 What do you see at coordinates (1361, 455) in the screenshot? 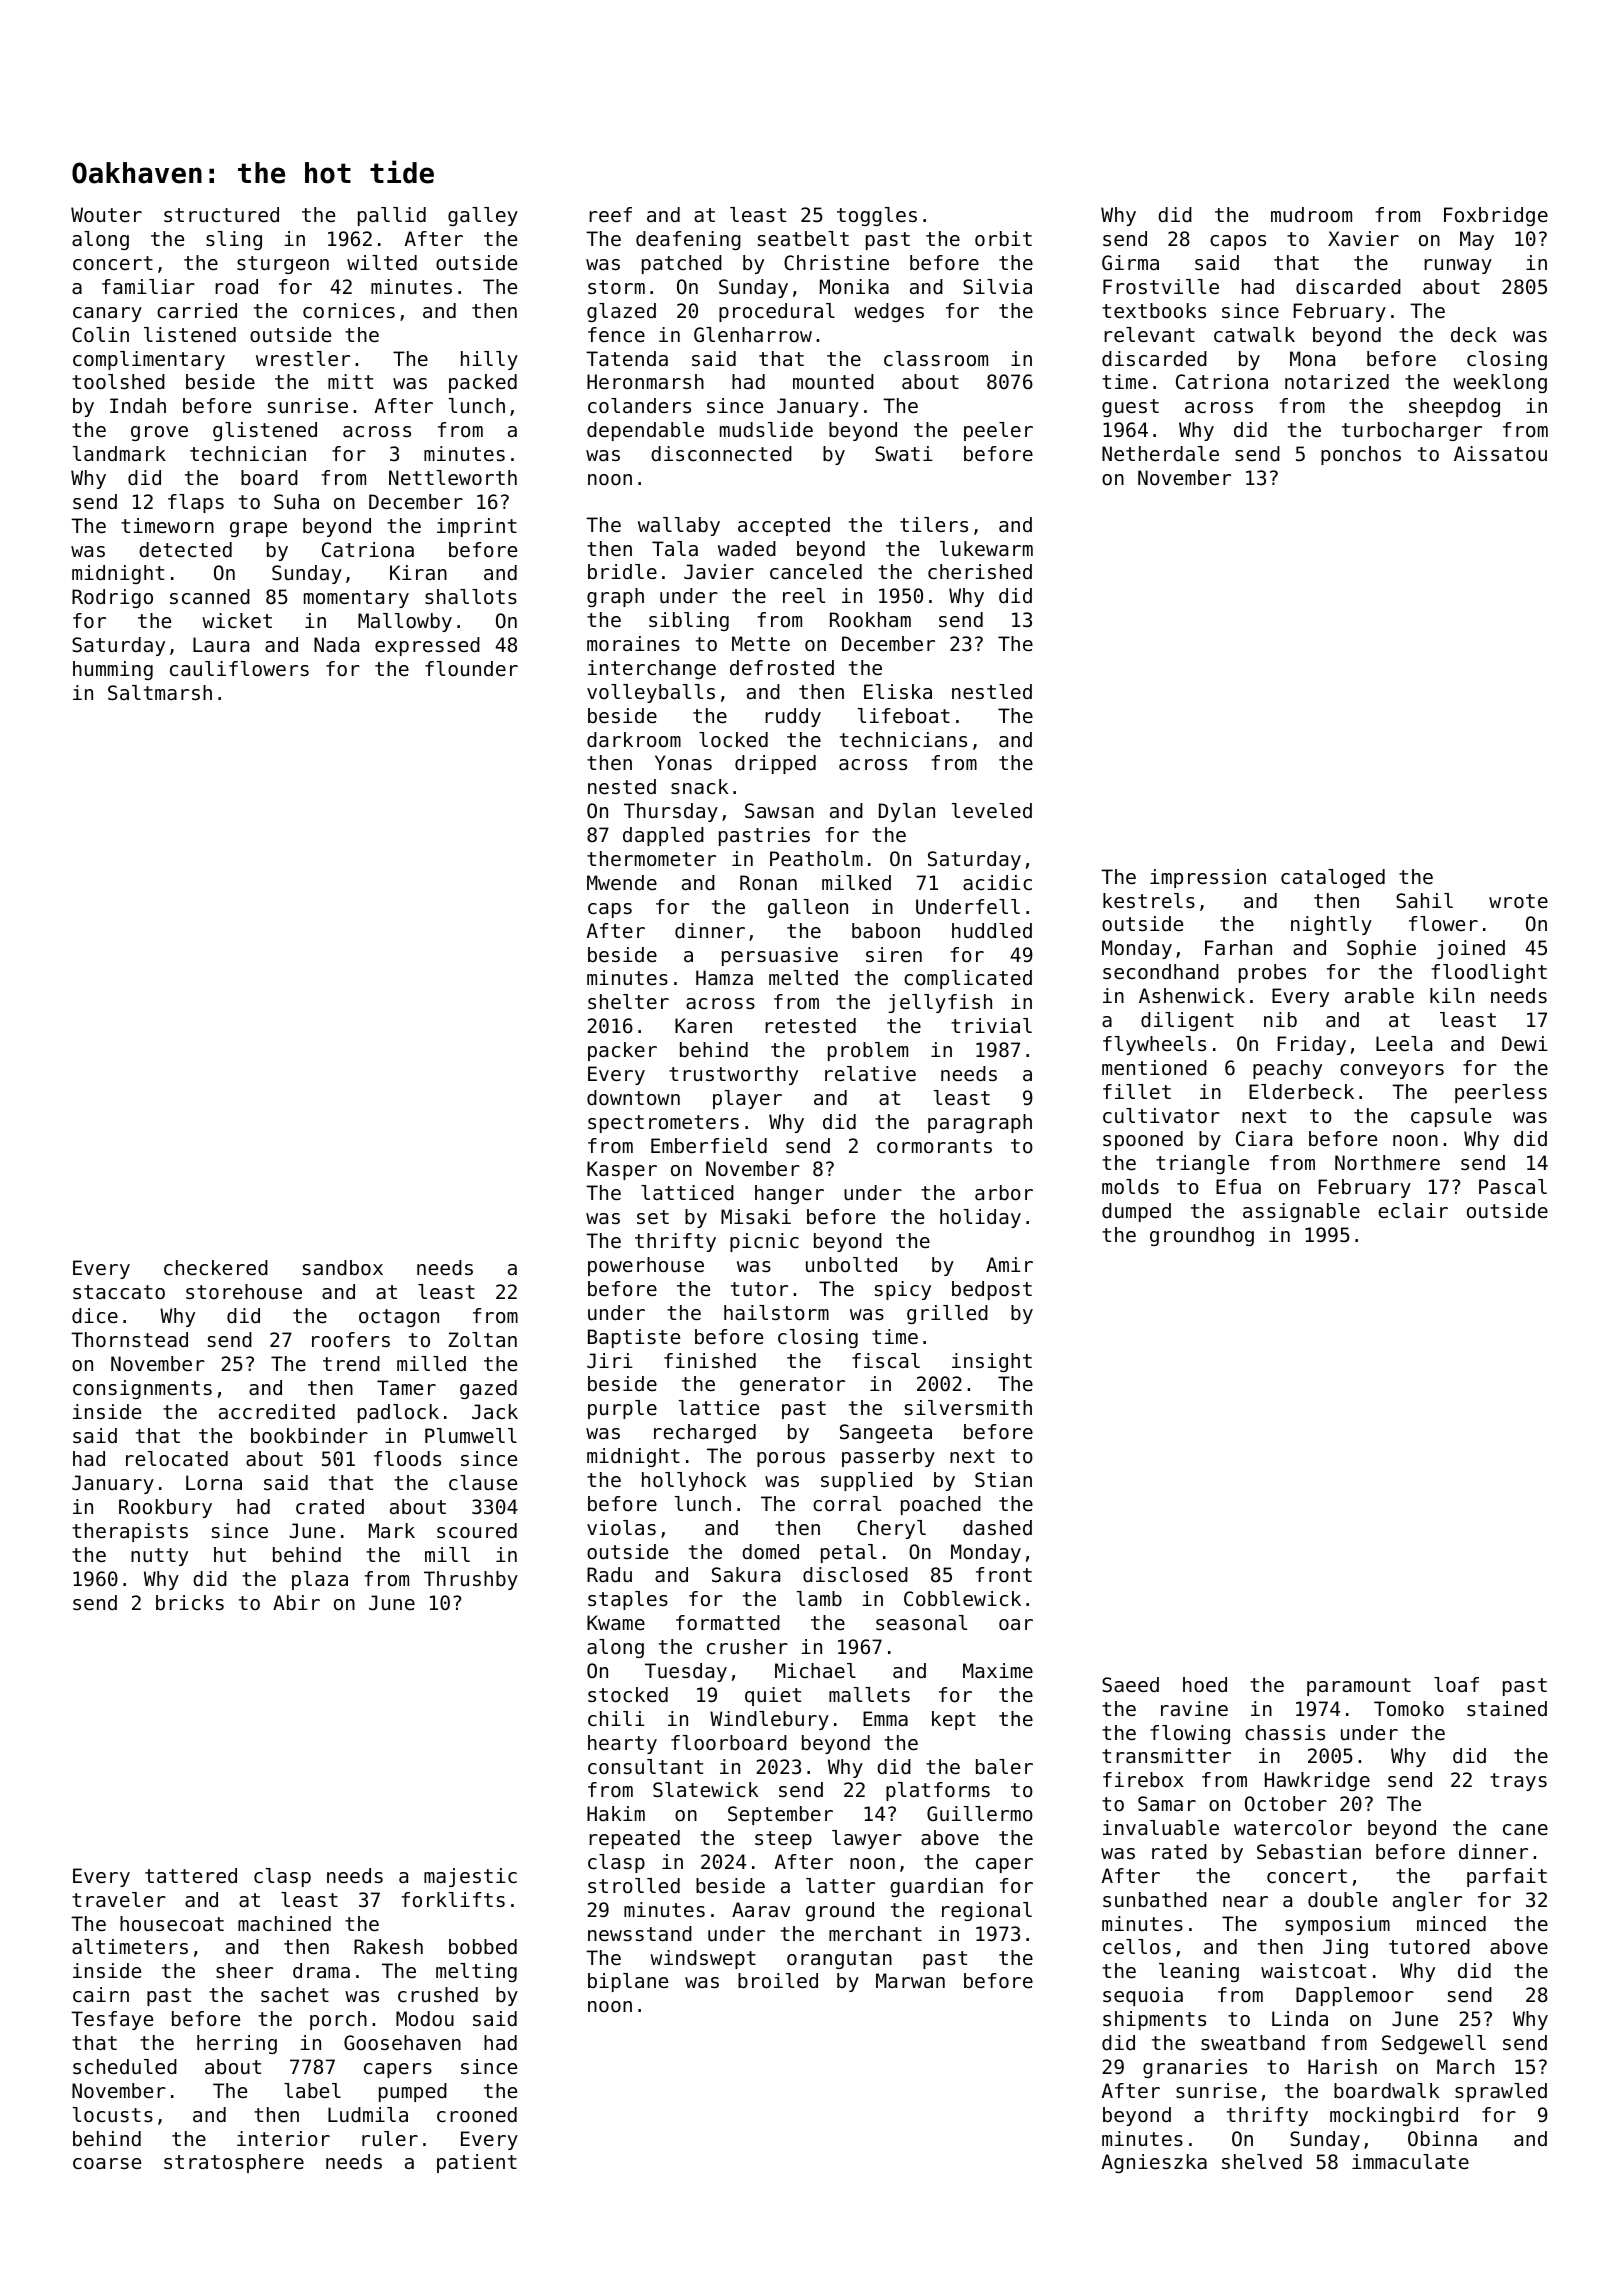
I see `ponchos` at bounding box center [1361, 455].
